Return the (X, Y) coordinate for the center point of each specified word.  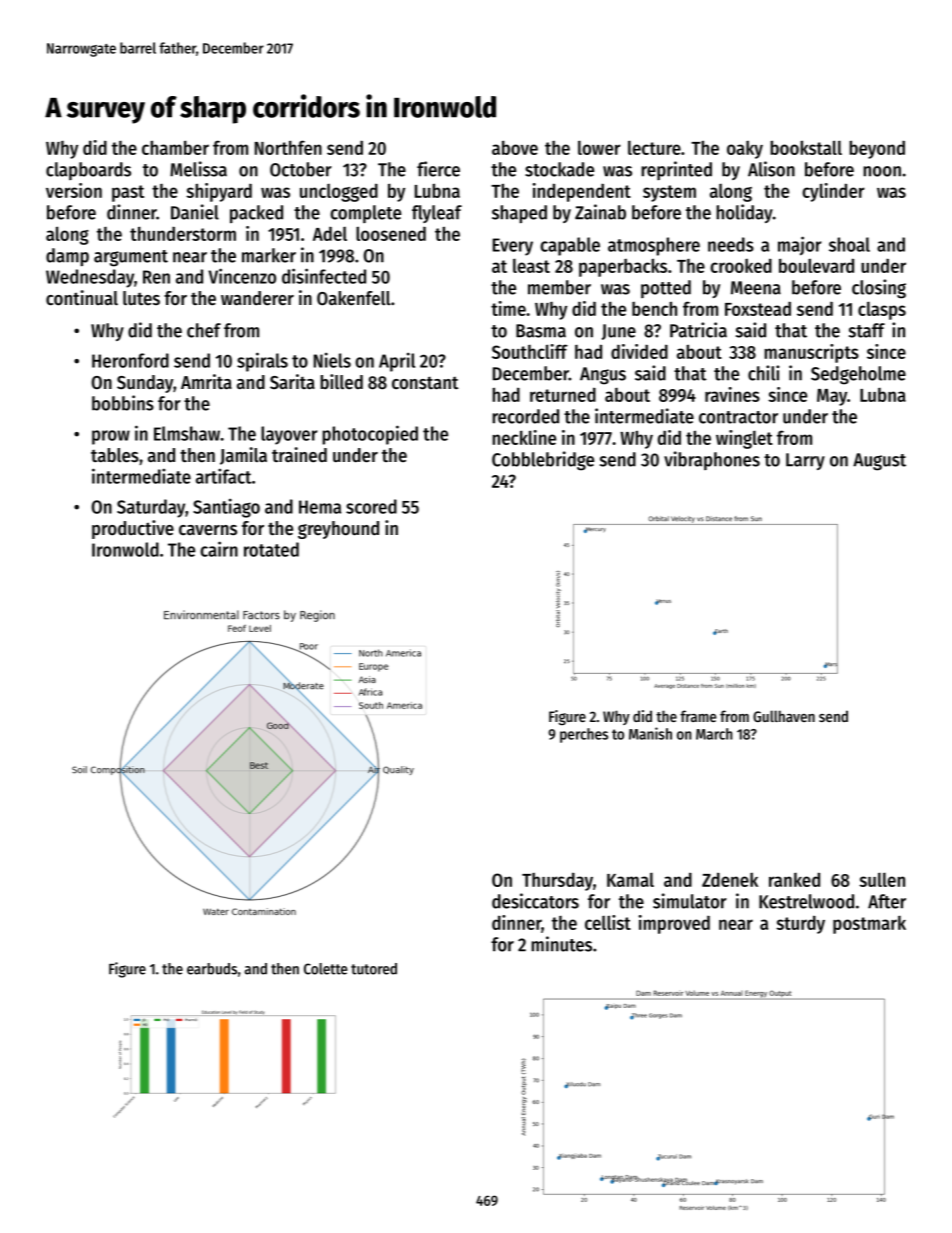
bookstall (806, 147)
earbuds (212, 969)
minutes (561, 944)
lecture (654, 148)
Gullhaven (784, 716)
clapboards (88, 171)
